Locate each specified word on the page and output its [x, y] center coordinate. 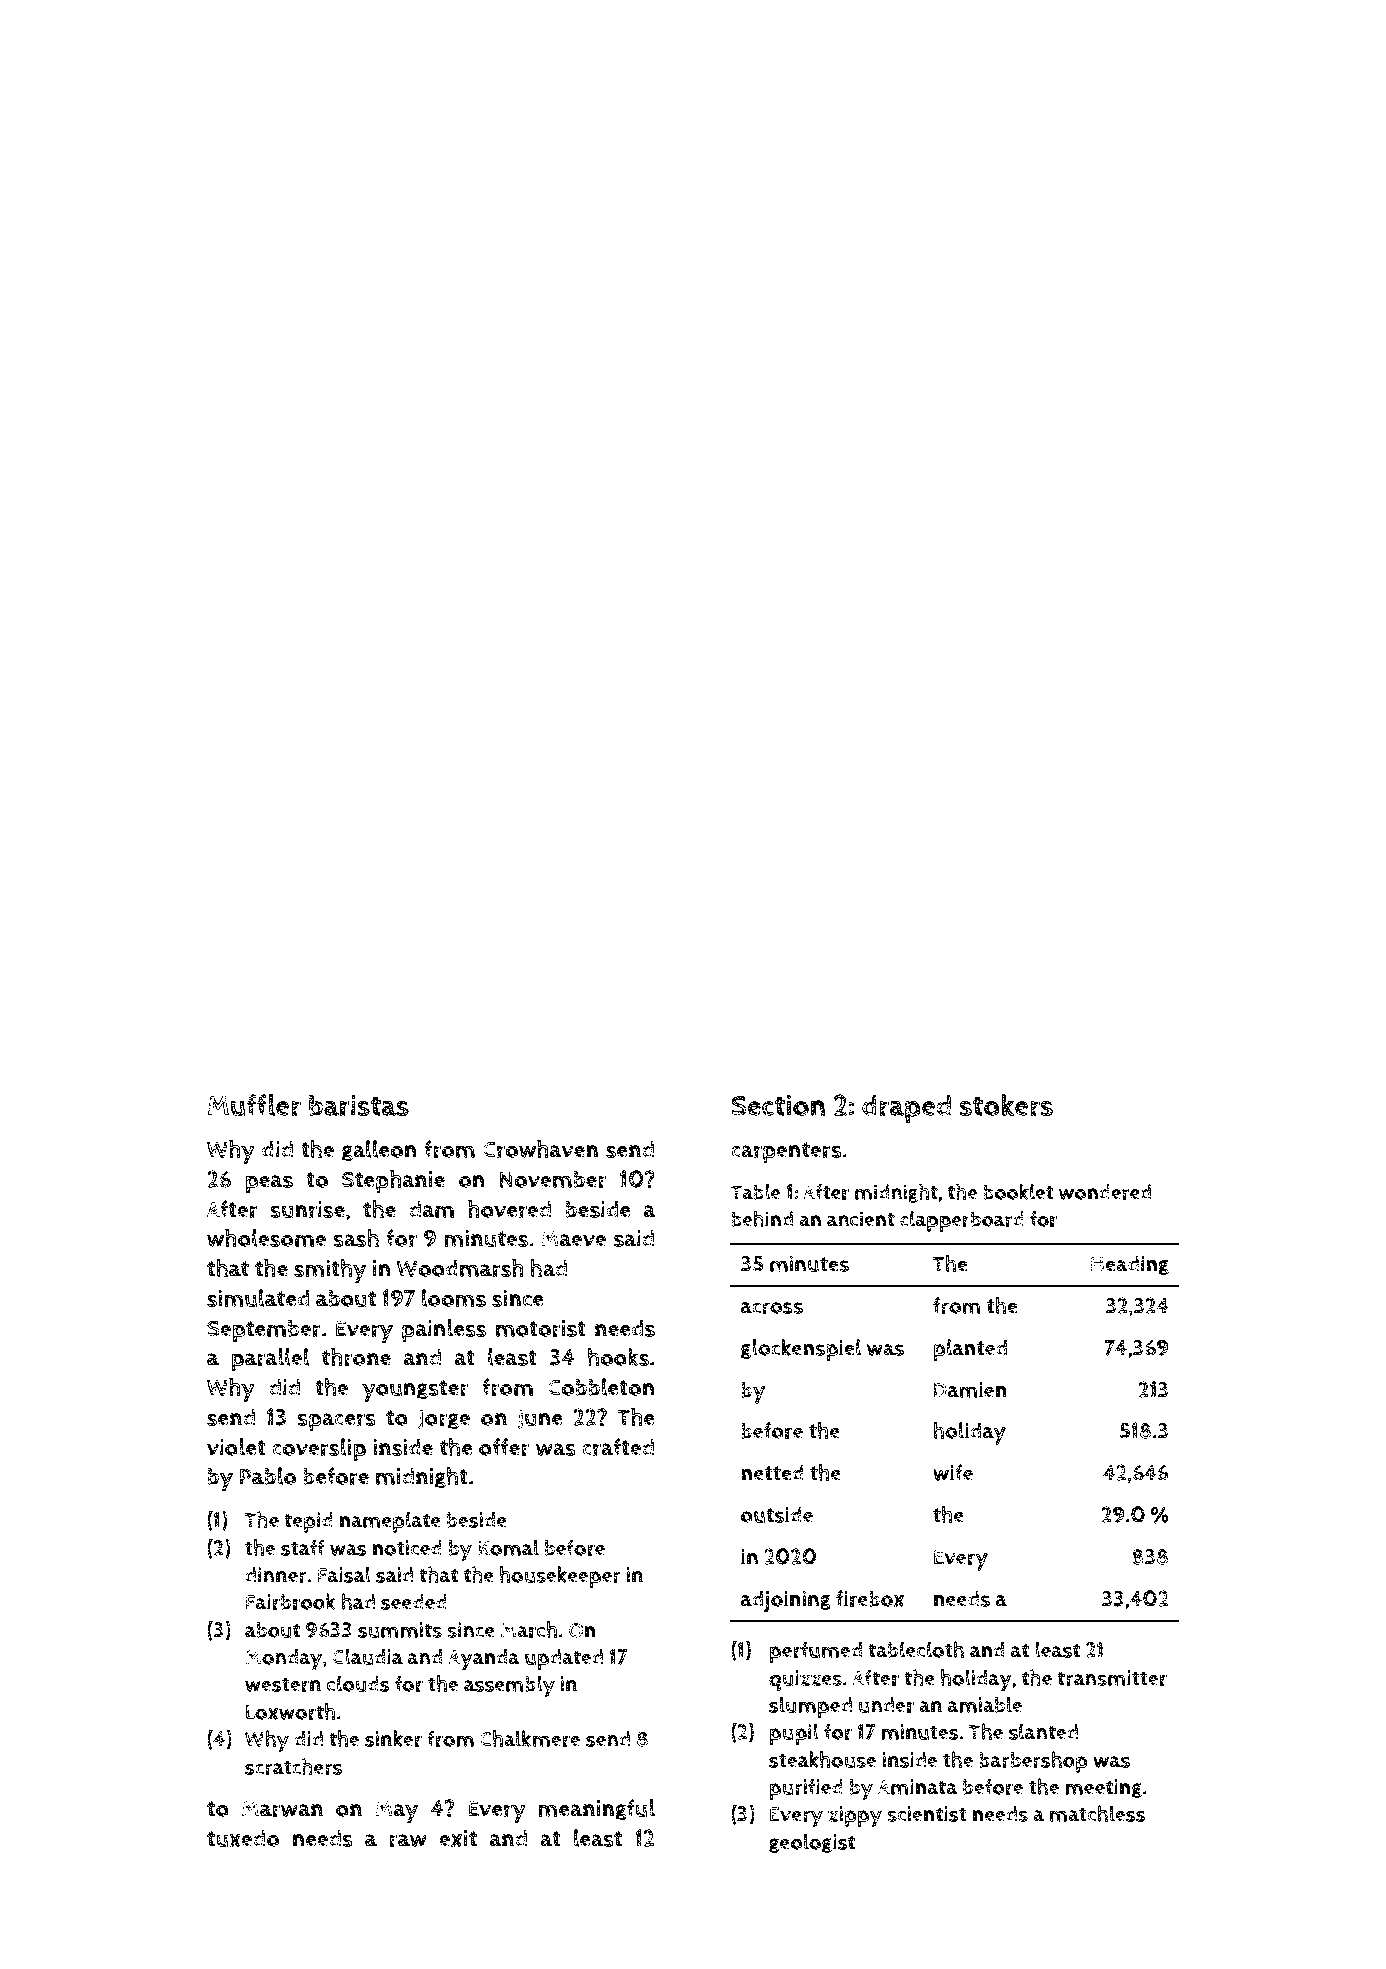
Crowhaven [540, 1149]
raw [408, 1840]
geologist [812, 1843]
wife [953, 1472]
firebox [870, 1598]
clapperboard [962, 1221]
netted [772, 1472]
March [529, 1629]
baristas [359, 1106]
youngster [415, 1391]
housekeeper [560, 1577]
